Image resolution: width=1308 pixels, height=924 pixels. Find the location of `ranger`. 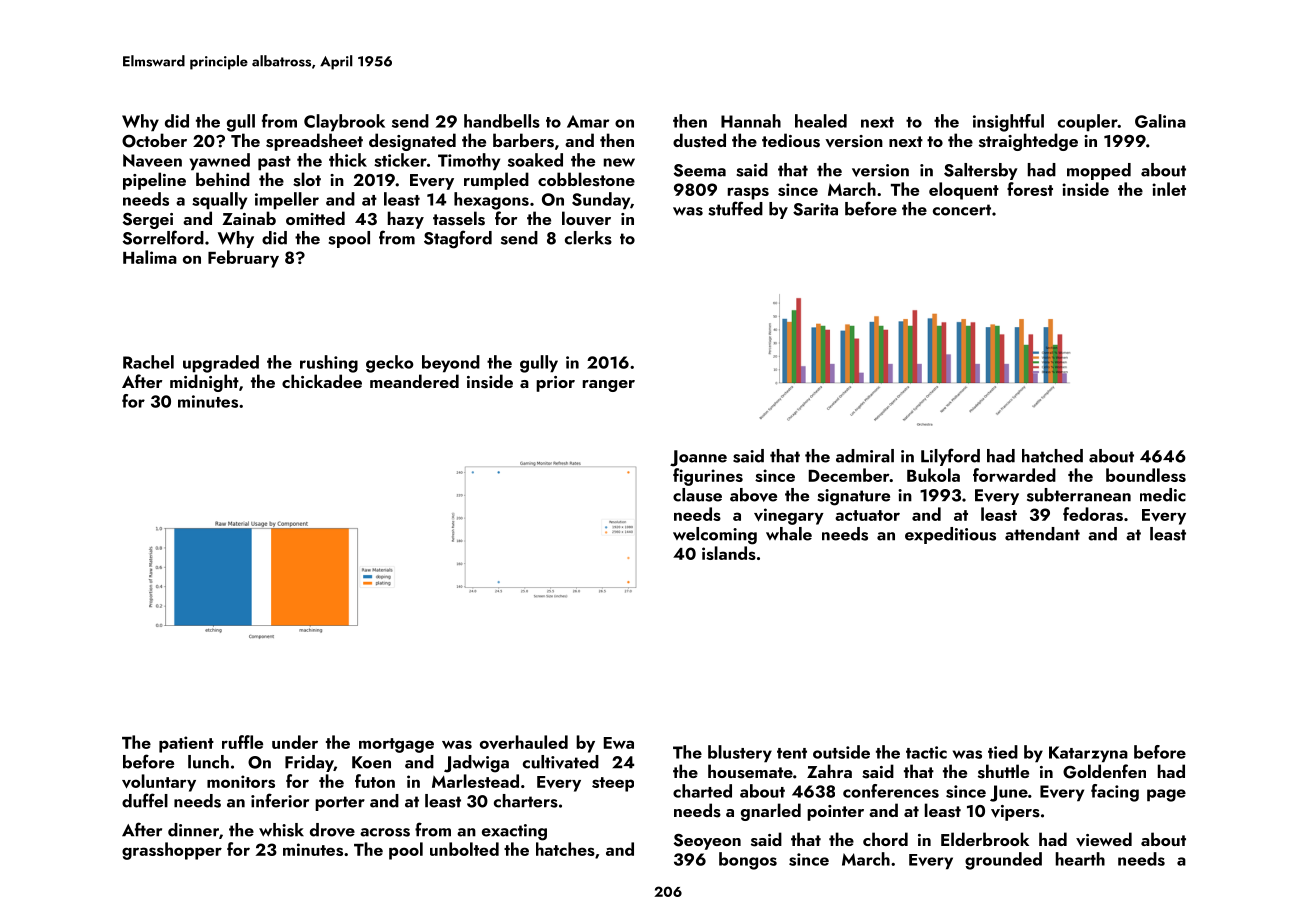

ranger is located at coordinates (609, 386).
